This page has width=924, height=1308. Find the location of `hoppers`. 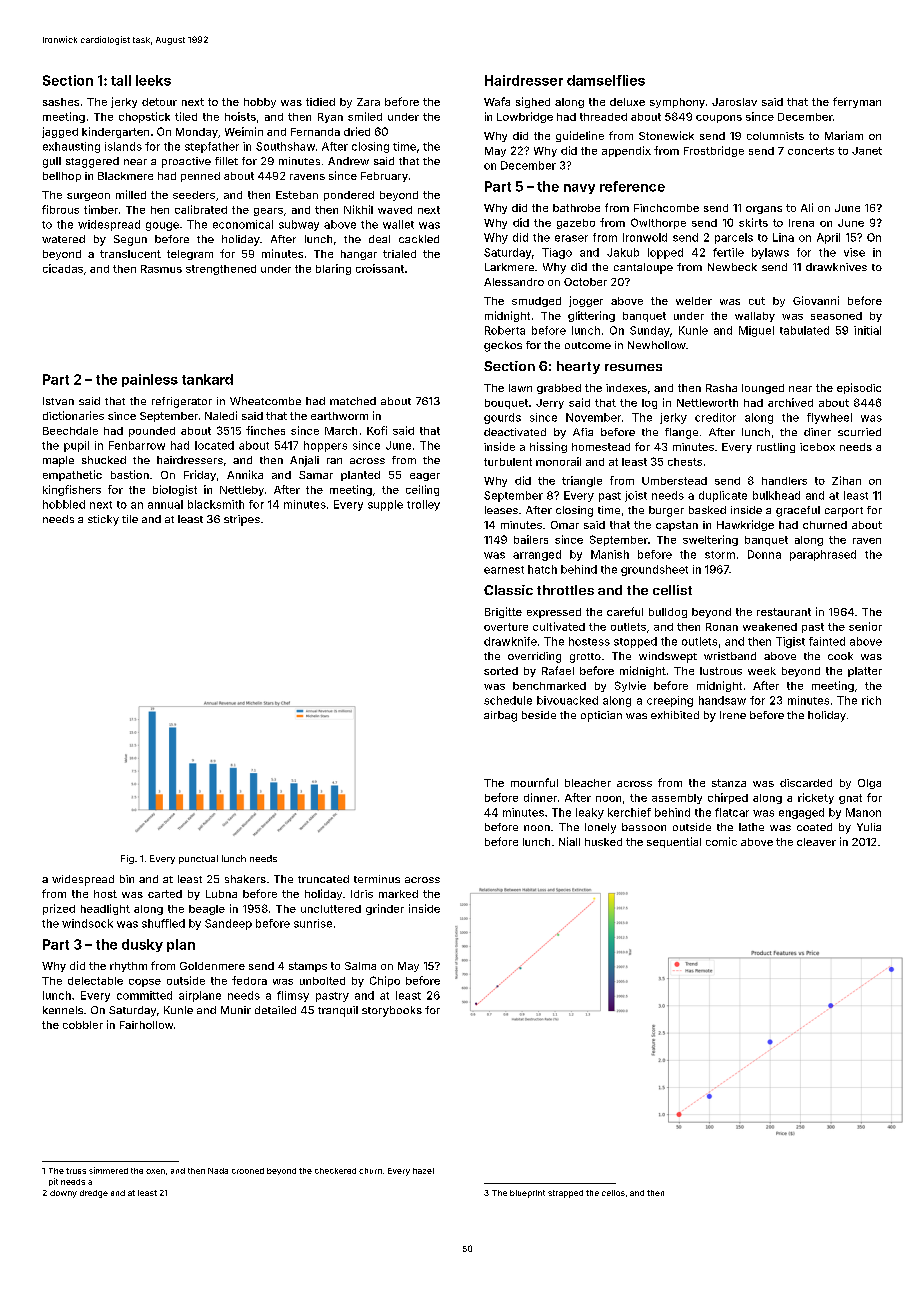

hoppers is located at coordinates (325, 446).
